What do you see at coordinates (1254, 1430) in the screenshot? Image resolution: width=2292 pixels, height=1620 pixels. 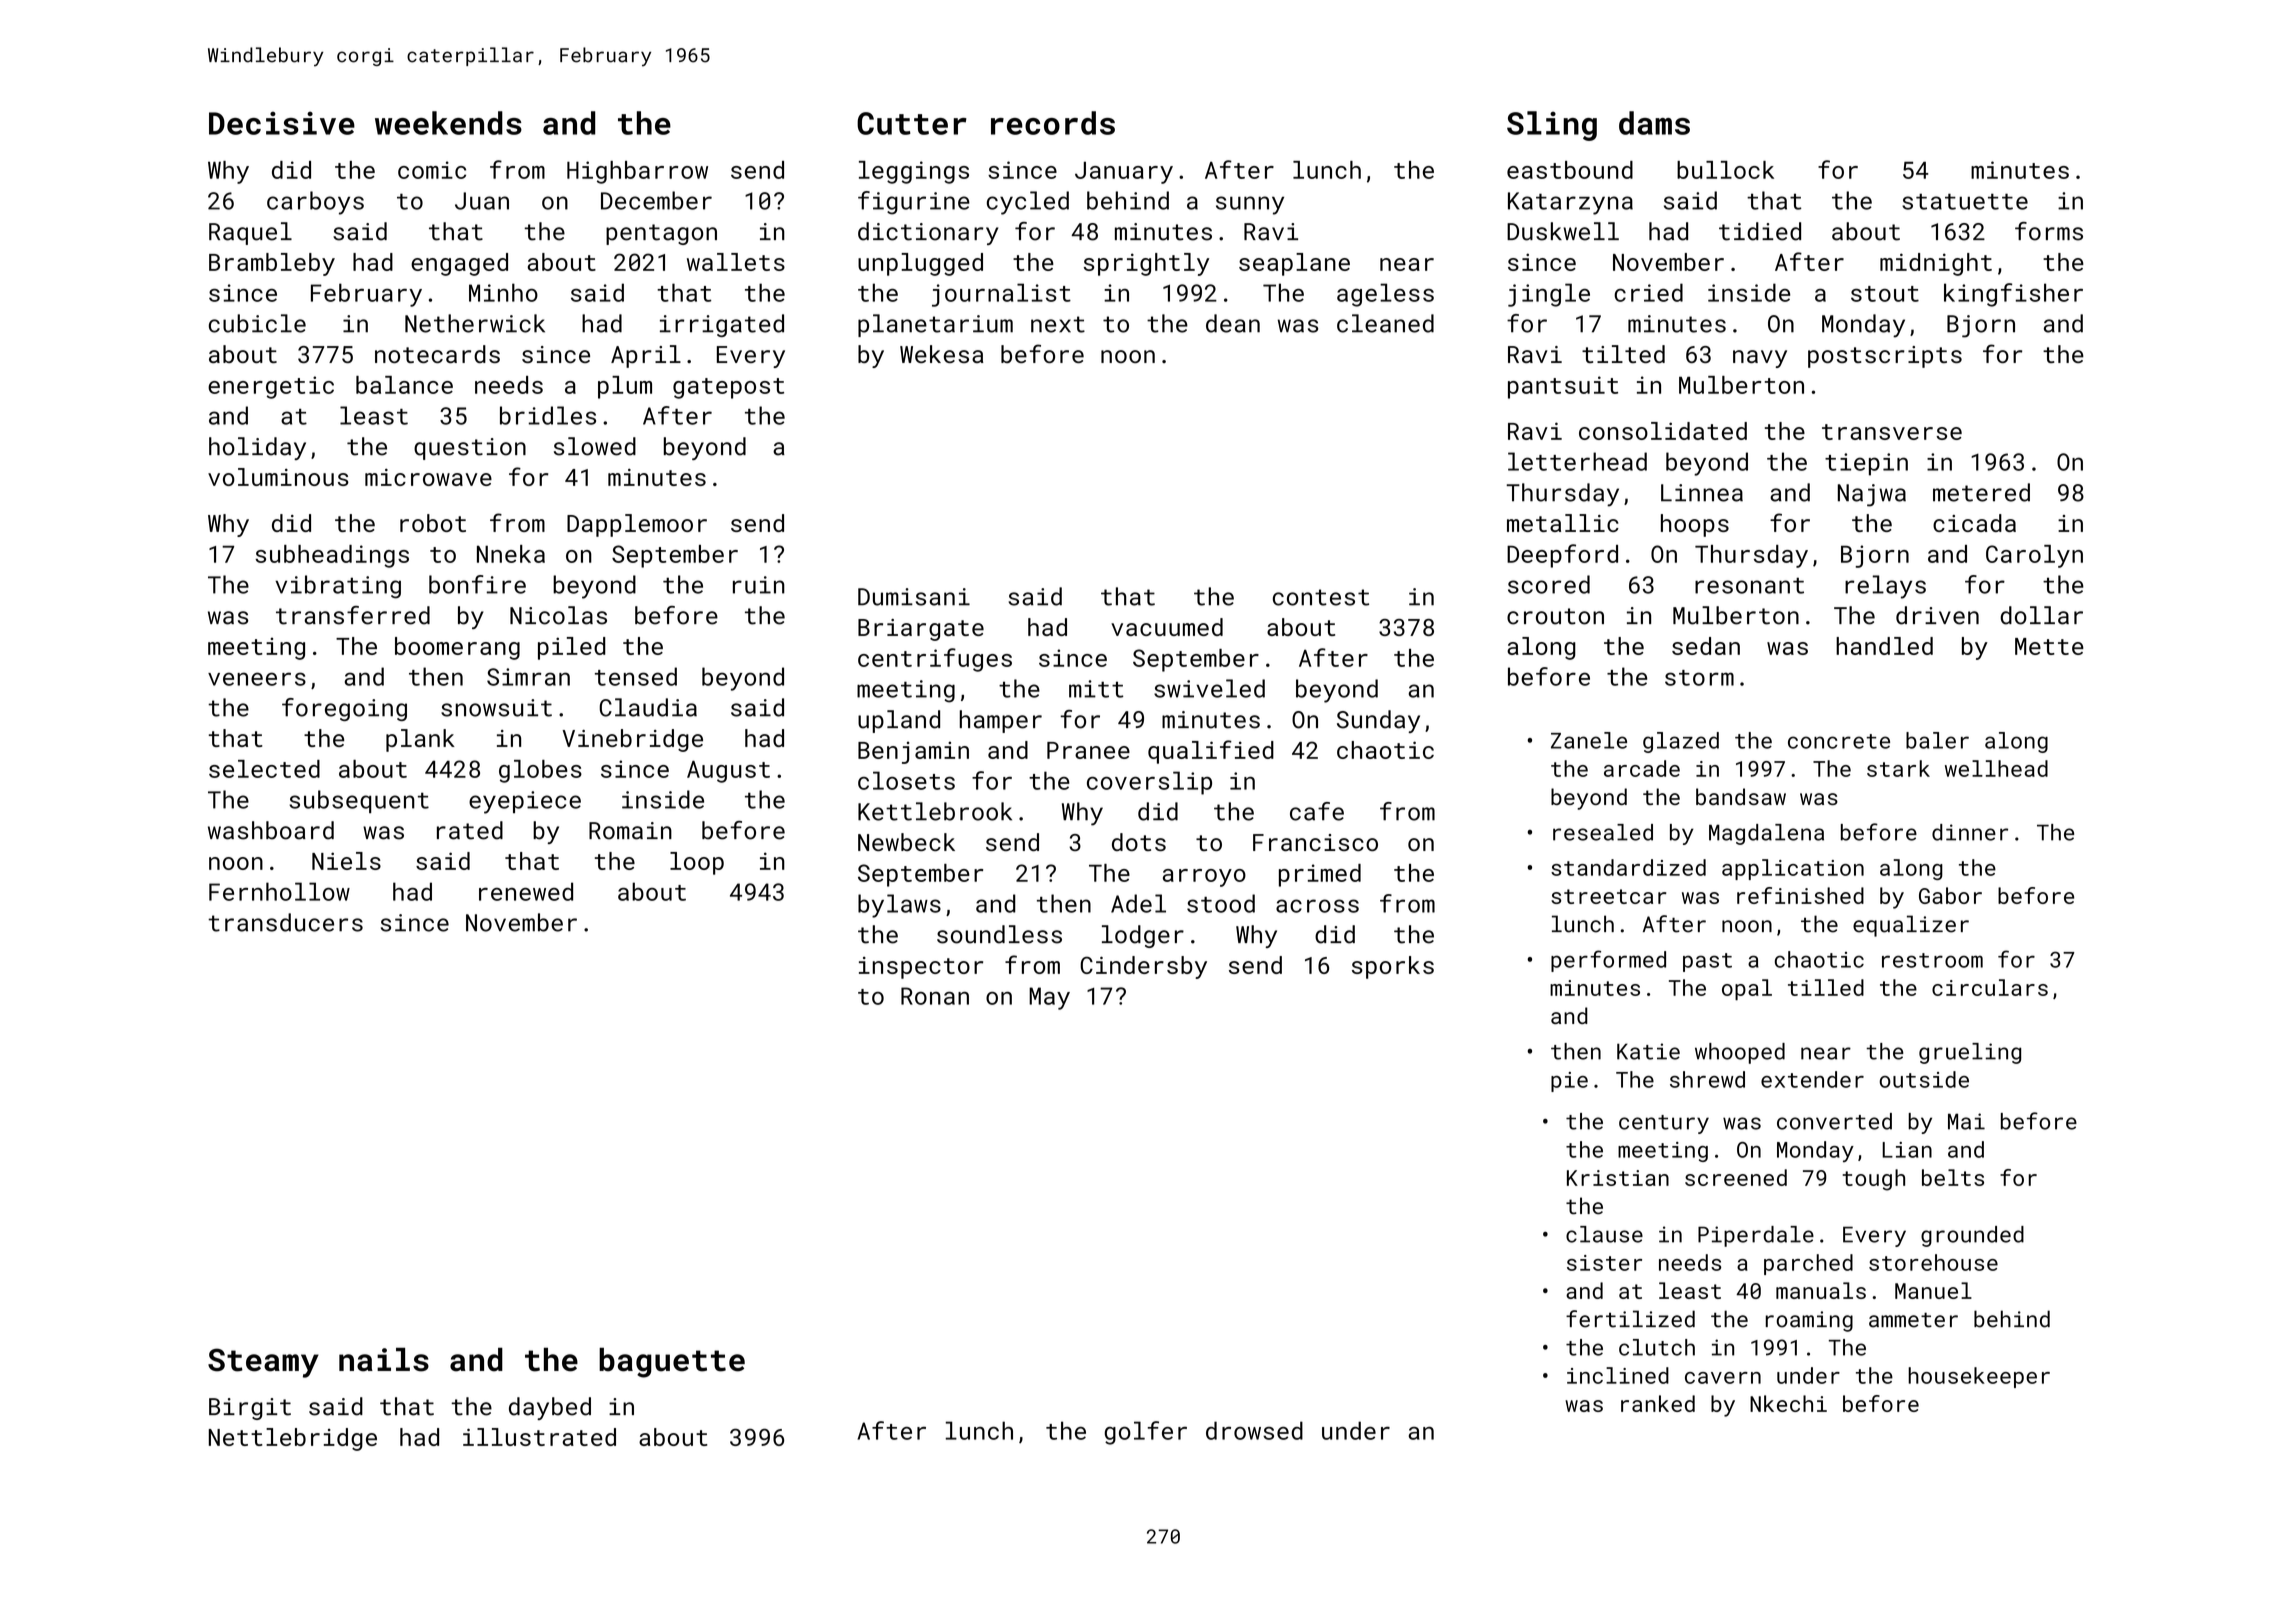 I see `drowsed` at bounding box center [1254, 1430].
